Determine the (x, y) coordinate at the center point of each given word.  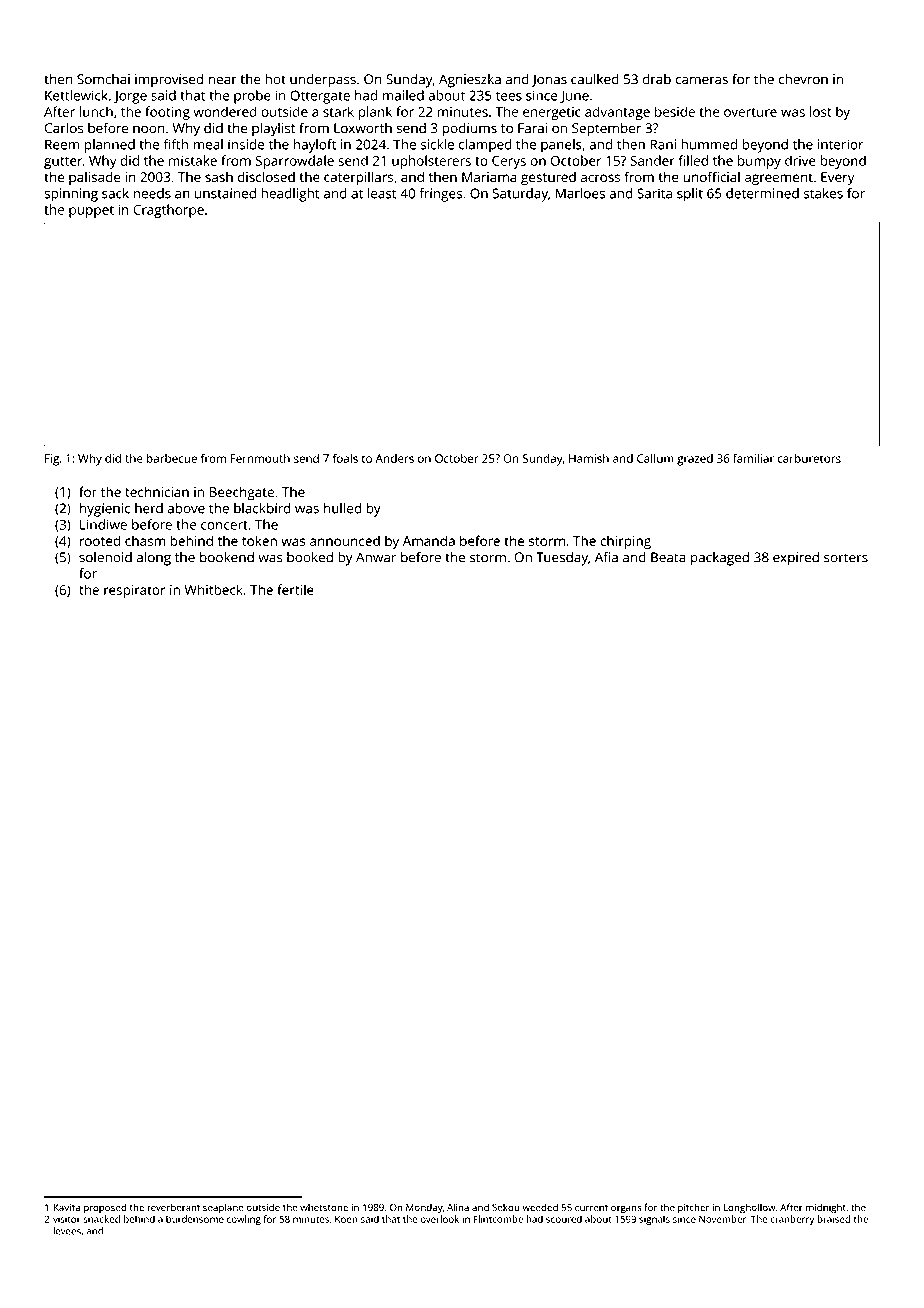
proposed (105, 1208)
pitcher (693, 1208)
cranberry (792, 1220)
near (223, 80)
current (591, 1208)
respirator (134, 591)
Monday (424, 1208)
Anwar (376, 557)
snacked (101, 1219)
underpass (323, 81)
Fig (52, 460)
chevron (803, 79)
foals (345, 458)
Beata (668, 557)
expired (796, 559)
